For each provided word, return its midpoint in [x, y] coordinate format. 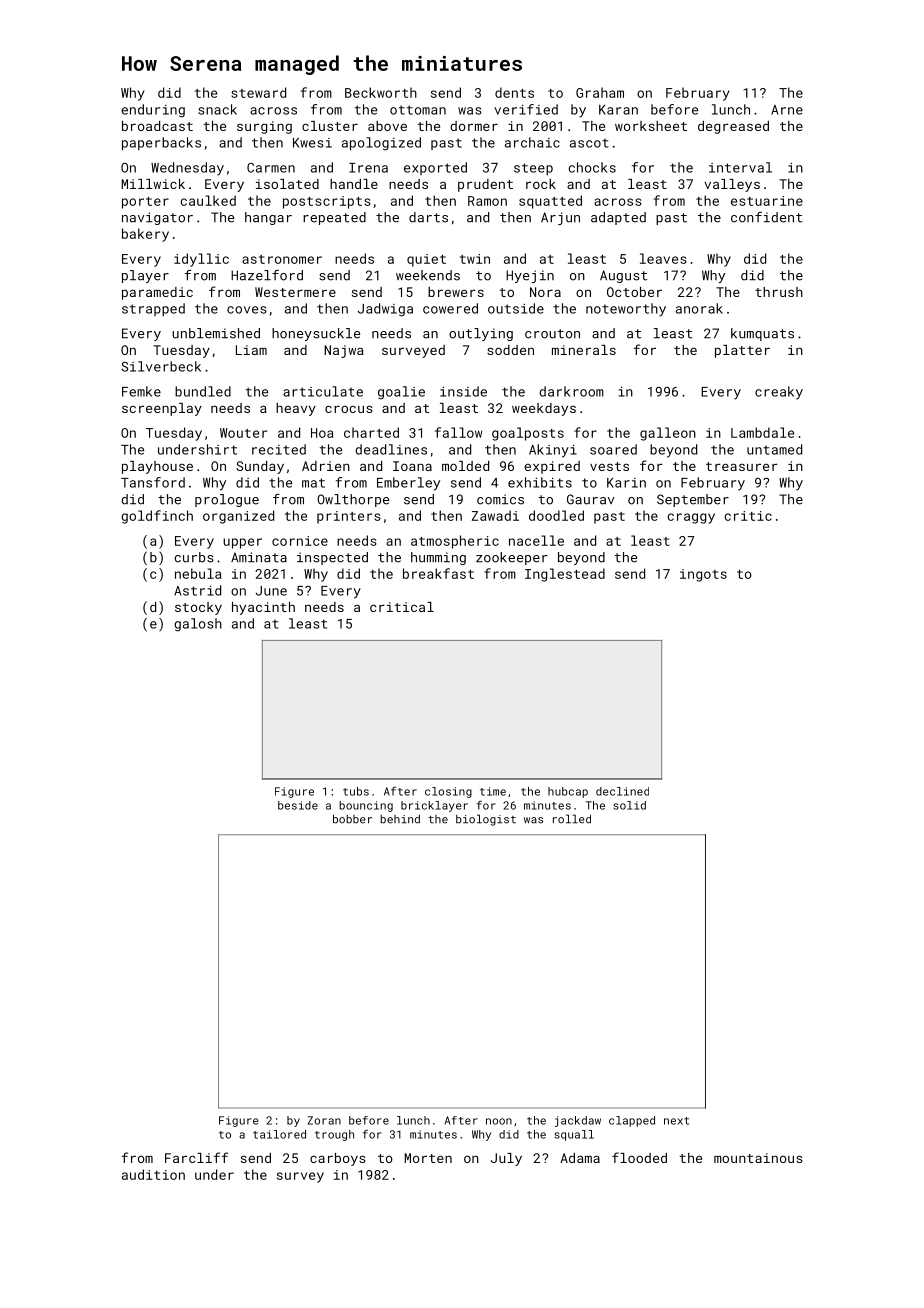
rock [541, 184]
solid [630, 805]
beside [298, 805]
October [634, 292]
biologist [486, 820]
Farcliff [196, 1157]
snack [217, 109]
